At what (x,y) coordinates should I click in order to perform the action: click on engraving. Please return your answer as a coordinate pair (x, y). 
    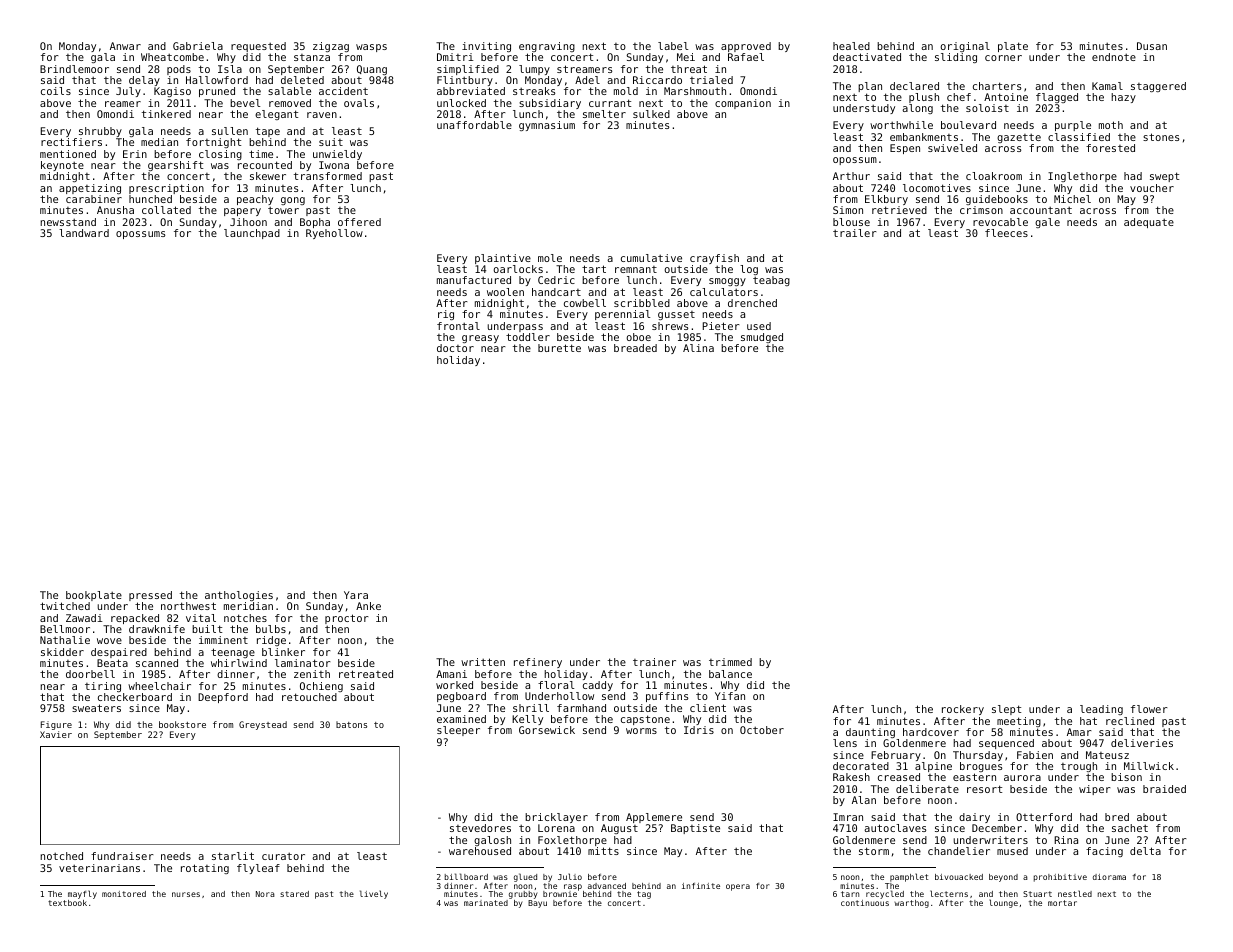
    Looking at the image, I should click on (547, 47).
